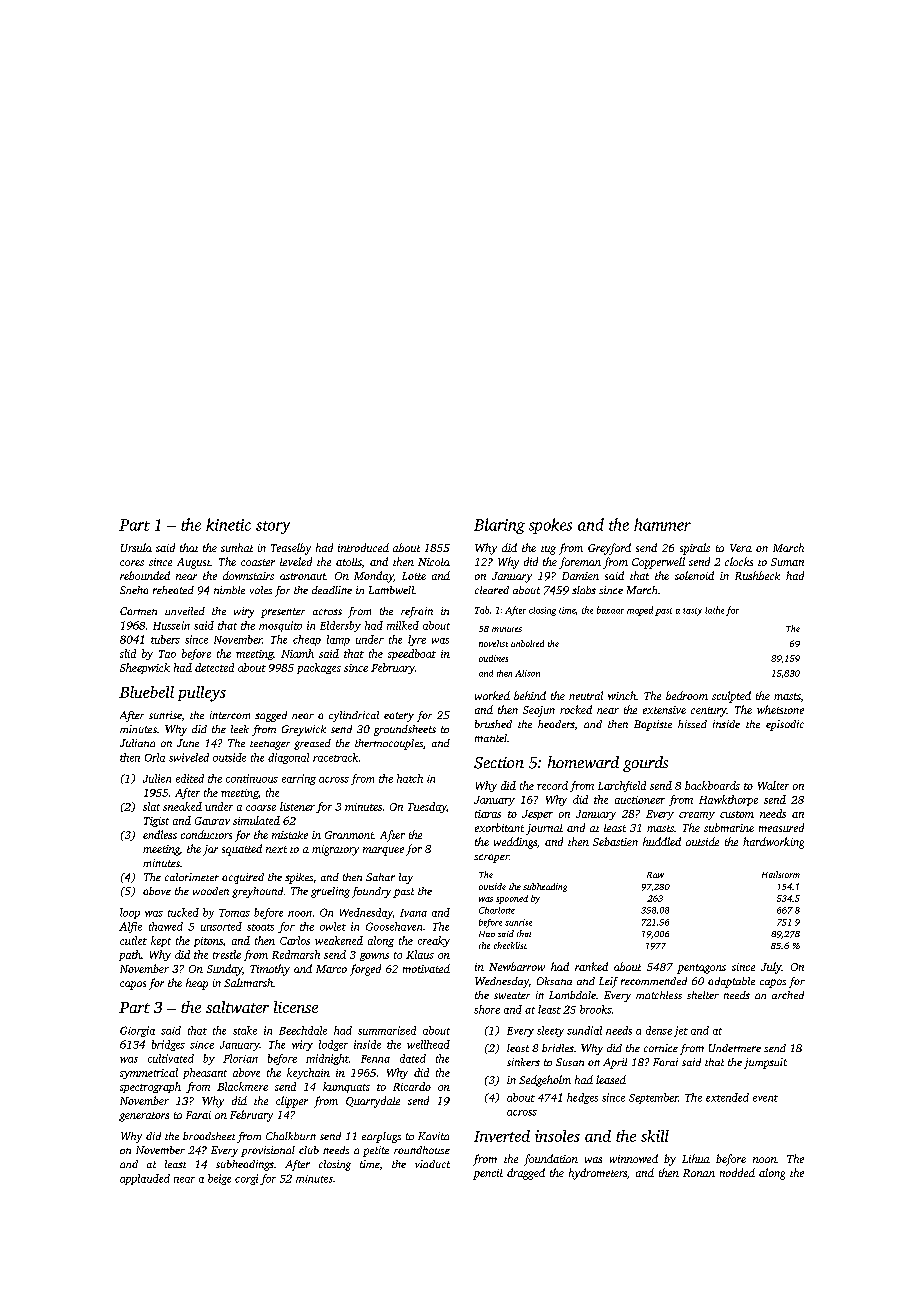 This screenshot has width=924, height=1308. I want to click on pencil, so click(488, 1174).
